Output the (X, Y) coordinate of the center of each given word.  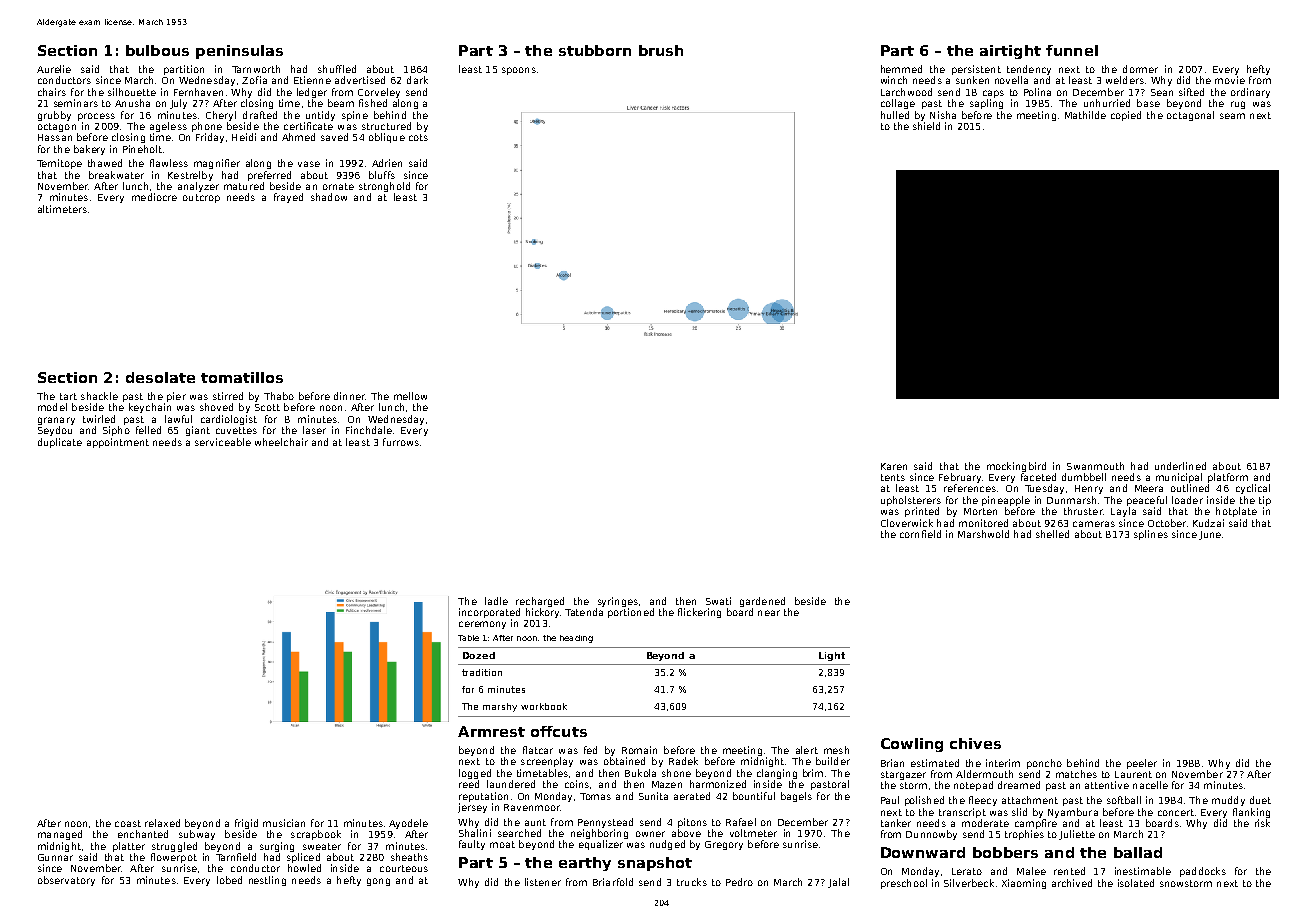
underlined (1180, 466)
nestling (267, 881)
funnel (1072, 50)
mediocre (154, 197)
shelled (1052, 534)
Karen (894, 466)
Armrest (491, 731)
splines (1151, 535)
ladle (496, 601)
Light (832, 656)
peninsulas (239, 52)
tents (893, 477)
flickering (699, 613)
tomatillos (242, 377)
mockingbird (1016, 467)
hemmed (901, 69)
